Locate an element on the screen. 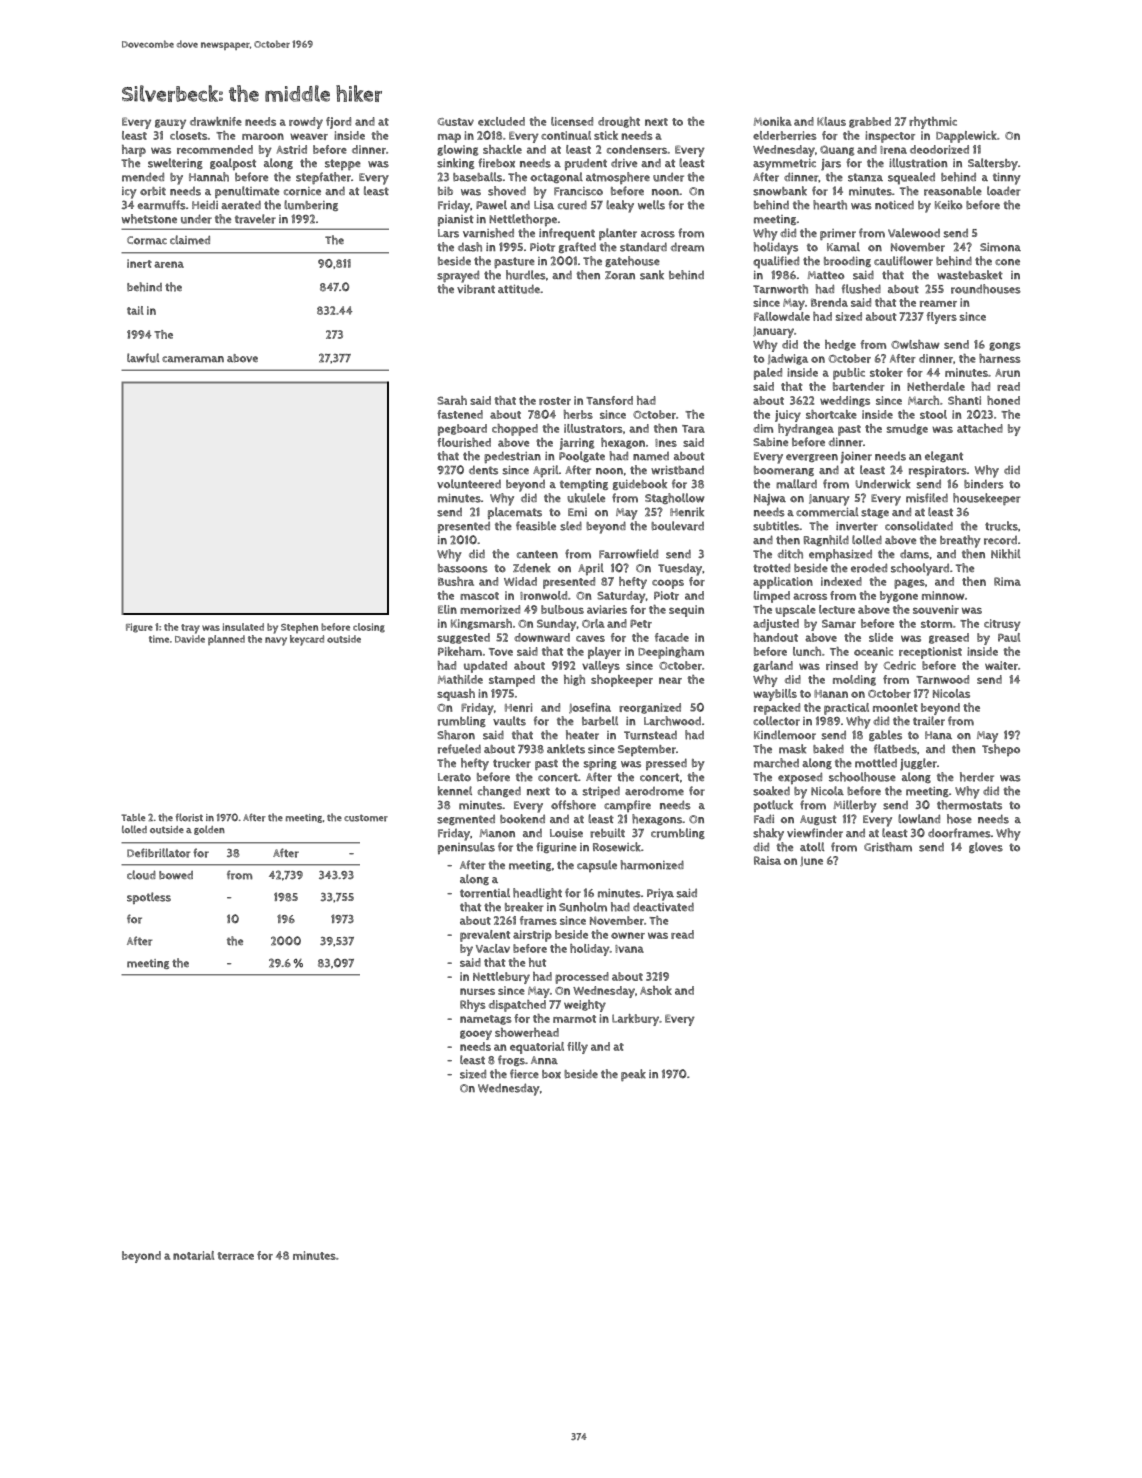 The height and width of the screenshot is (1478, 1142). attitude is located at coordinates (519, 289).
